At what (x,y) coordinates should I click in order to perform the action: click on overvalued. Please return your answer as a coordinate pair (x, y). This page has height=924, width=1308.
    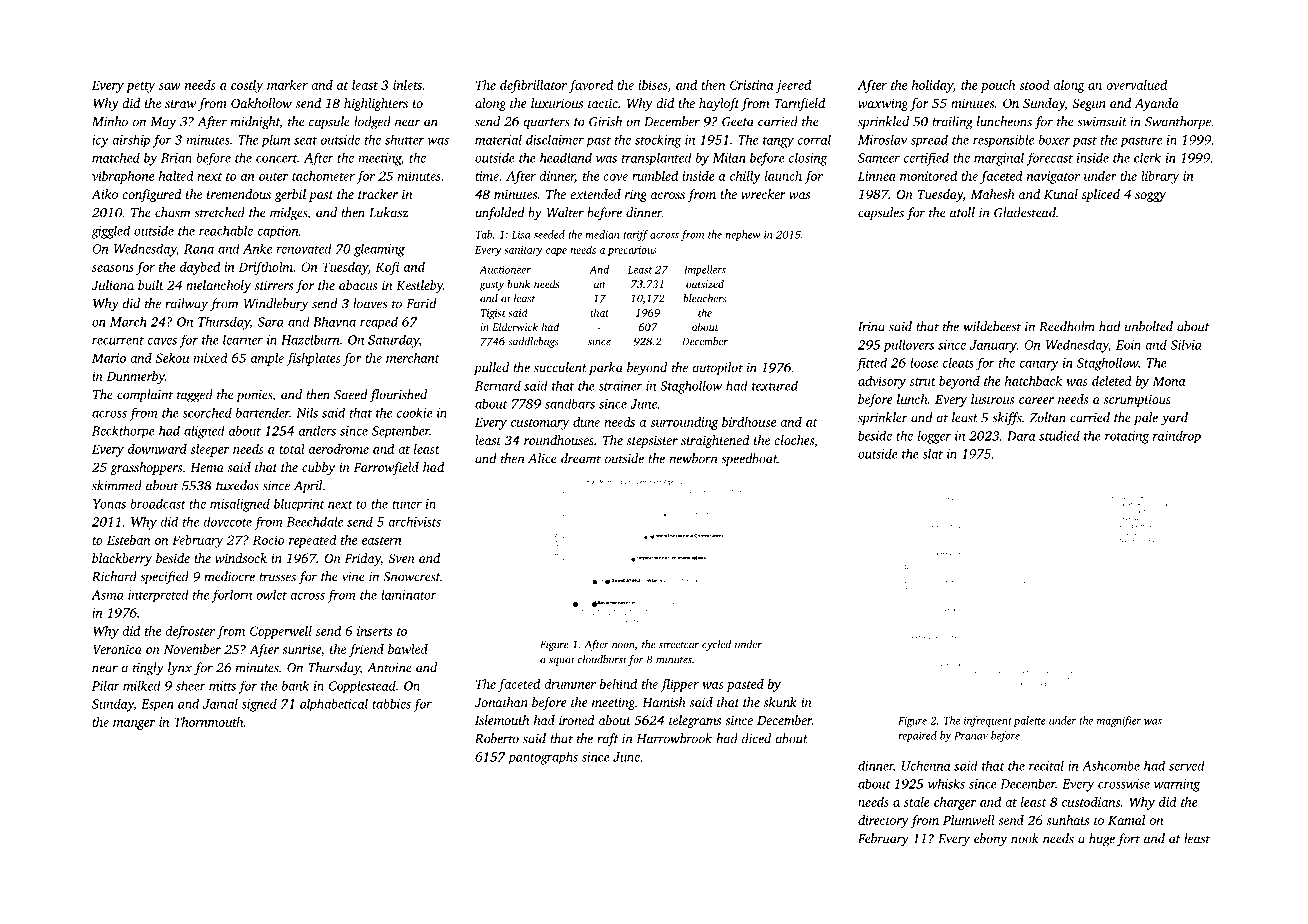
    Looking at the image, I should click on (1136, 85).
